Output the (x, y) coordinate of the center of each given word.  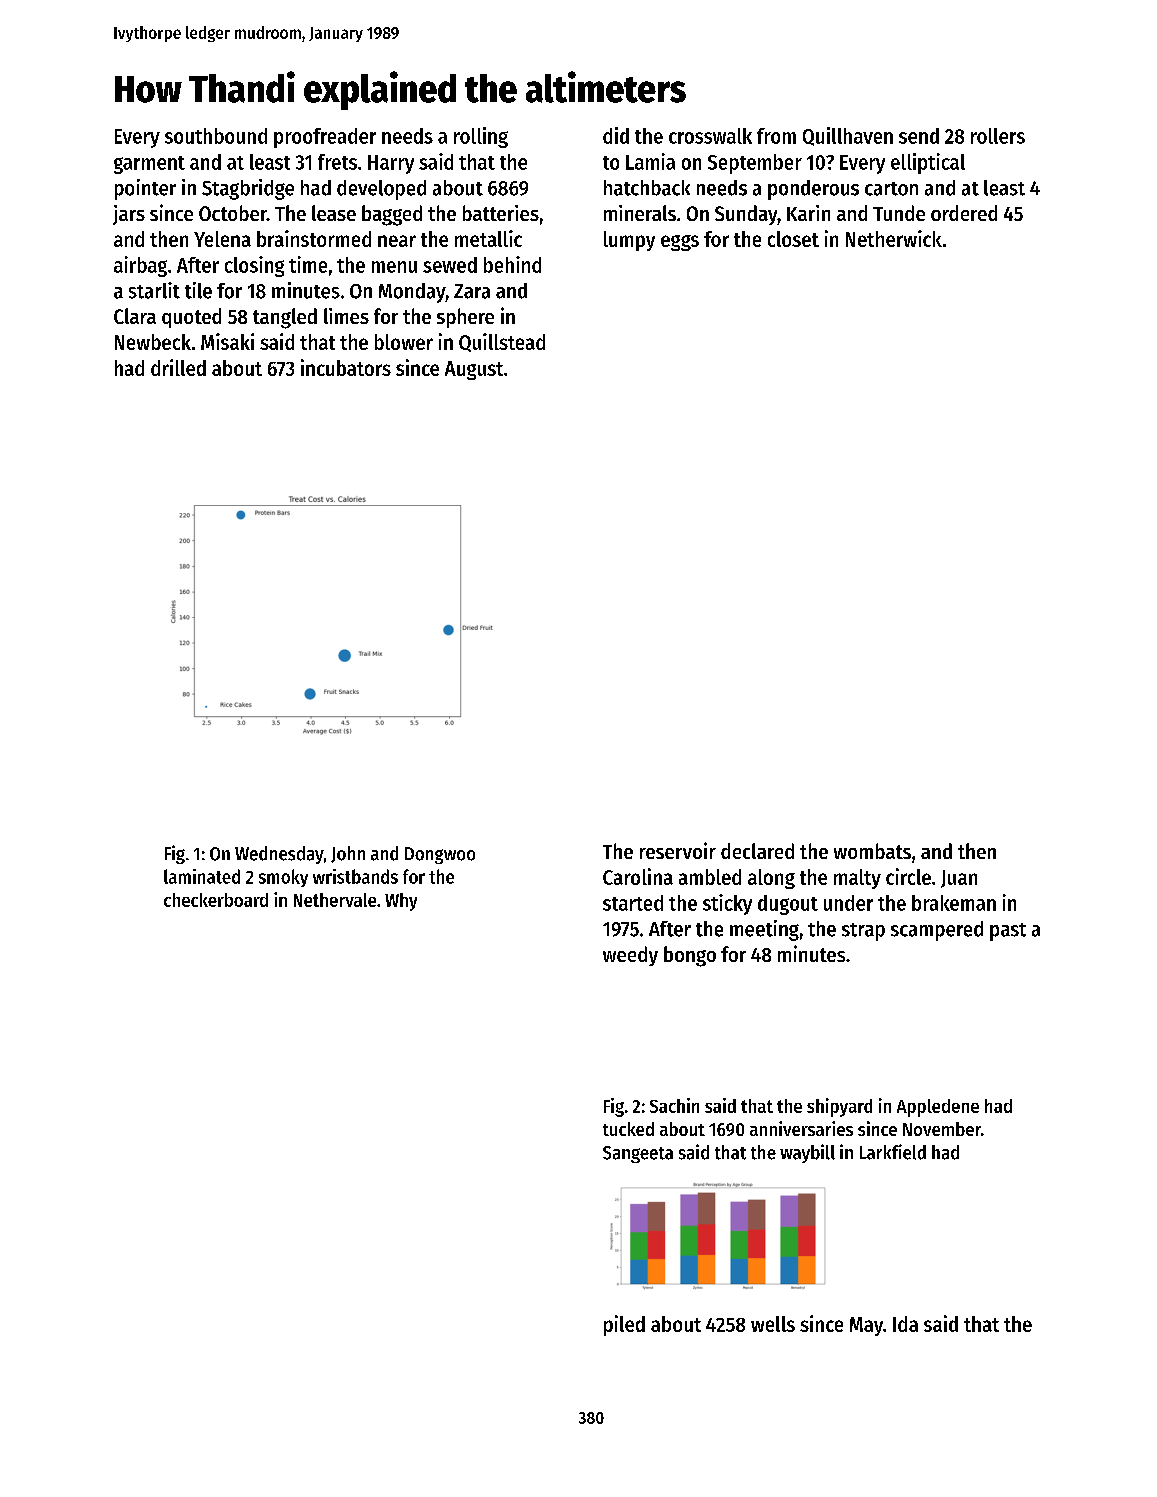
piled (624, 1325)
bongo (690, 956)
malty (857, 879)
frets (337, 162)
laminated (202, 876)
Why (401, 902)
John (348, 854)
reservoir (678, 850)
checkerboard (216, 900)
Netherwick (894, 238)
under (848, 903)
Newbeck (153, 342)
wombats (872, 851)
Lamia (650, 161)
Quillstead (502, 342)
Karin (808, 213)
